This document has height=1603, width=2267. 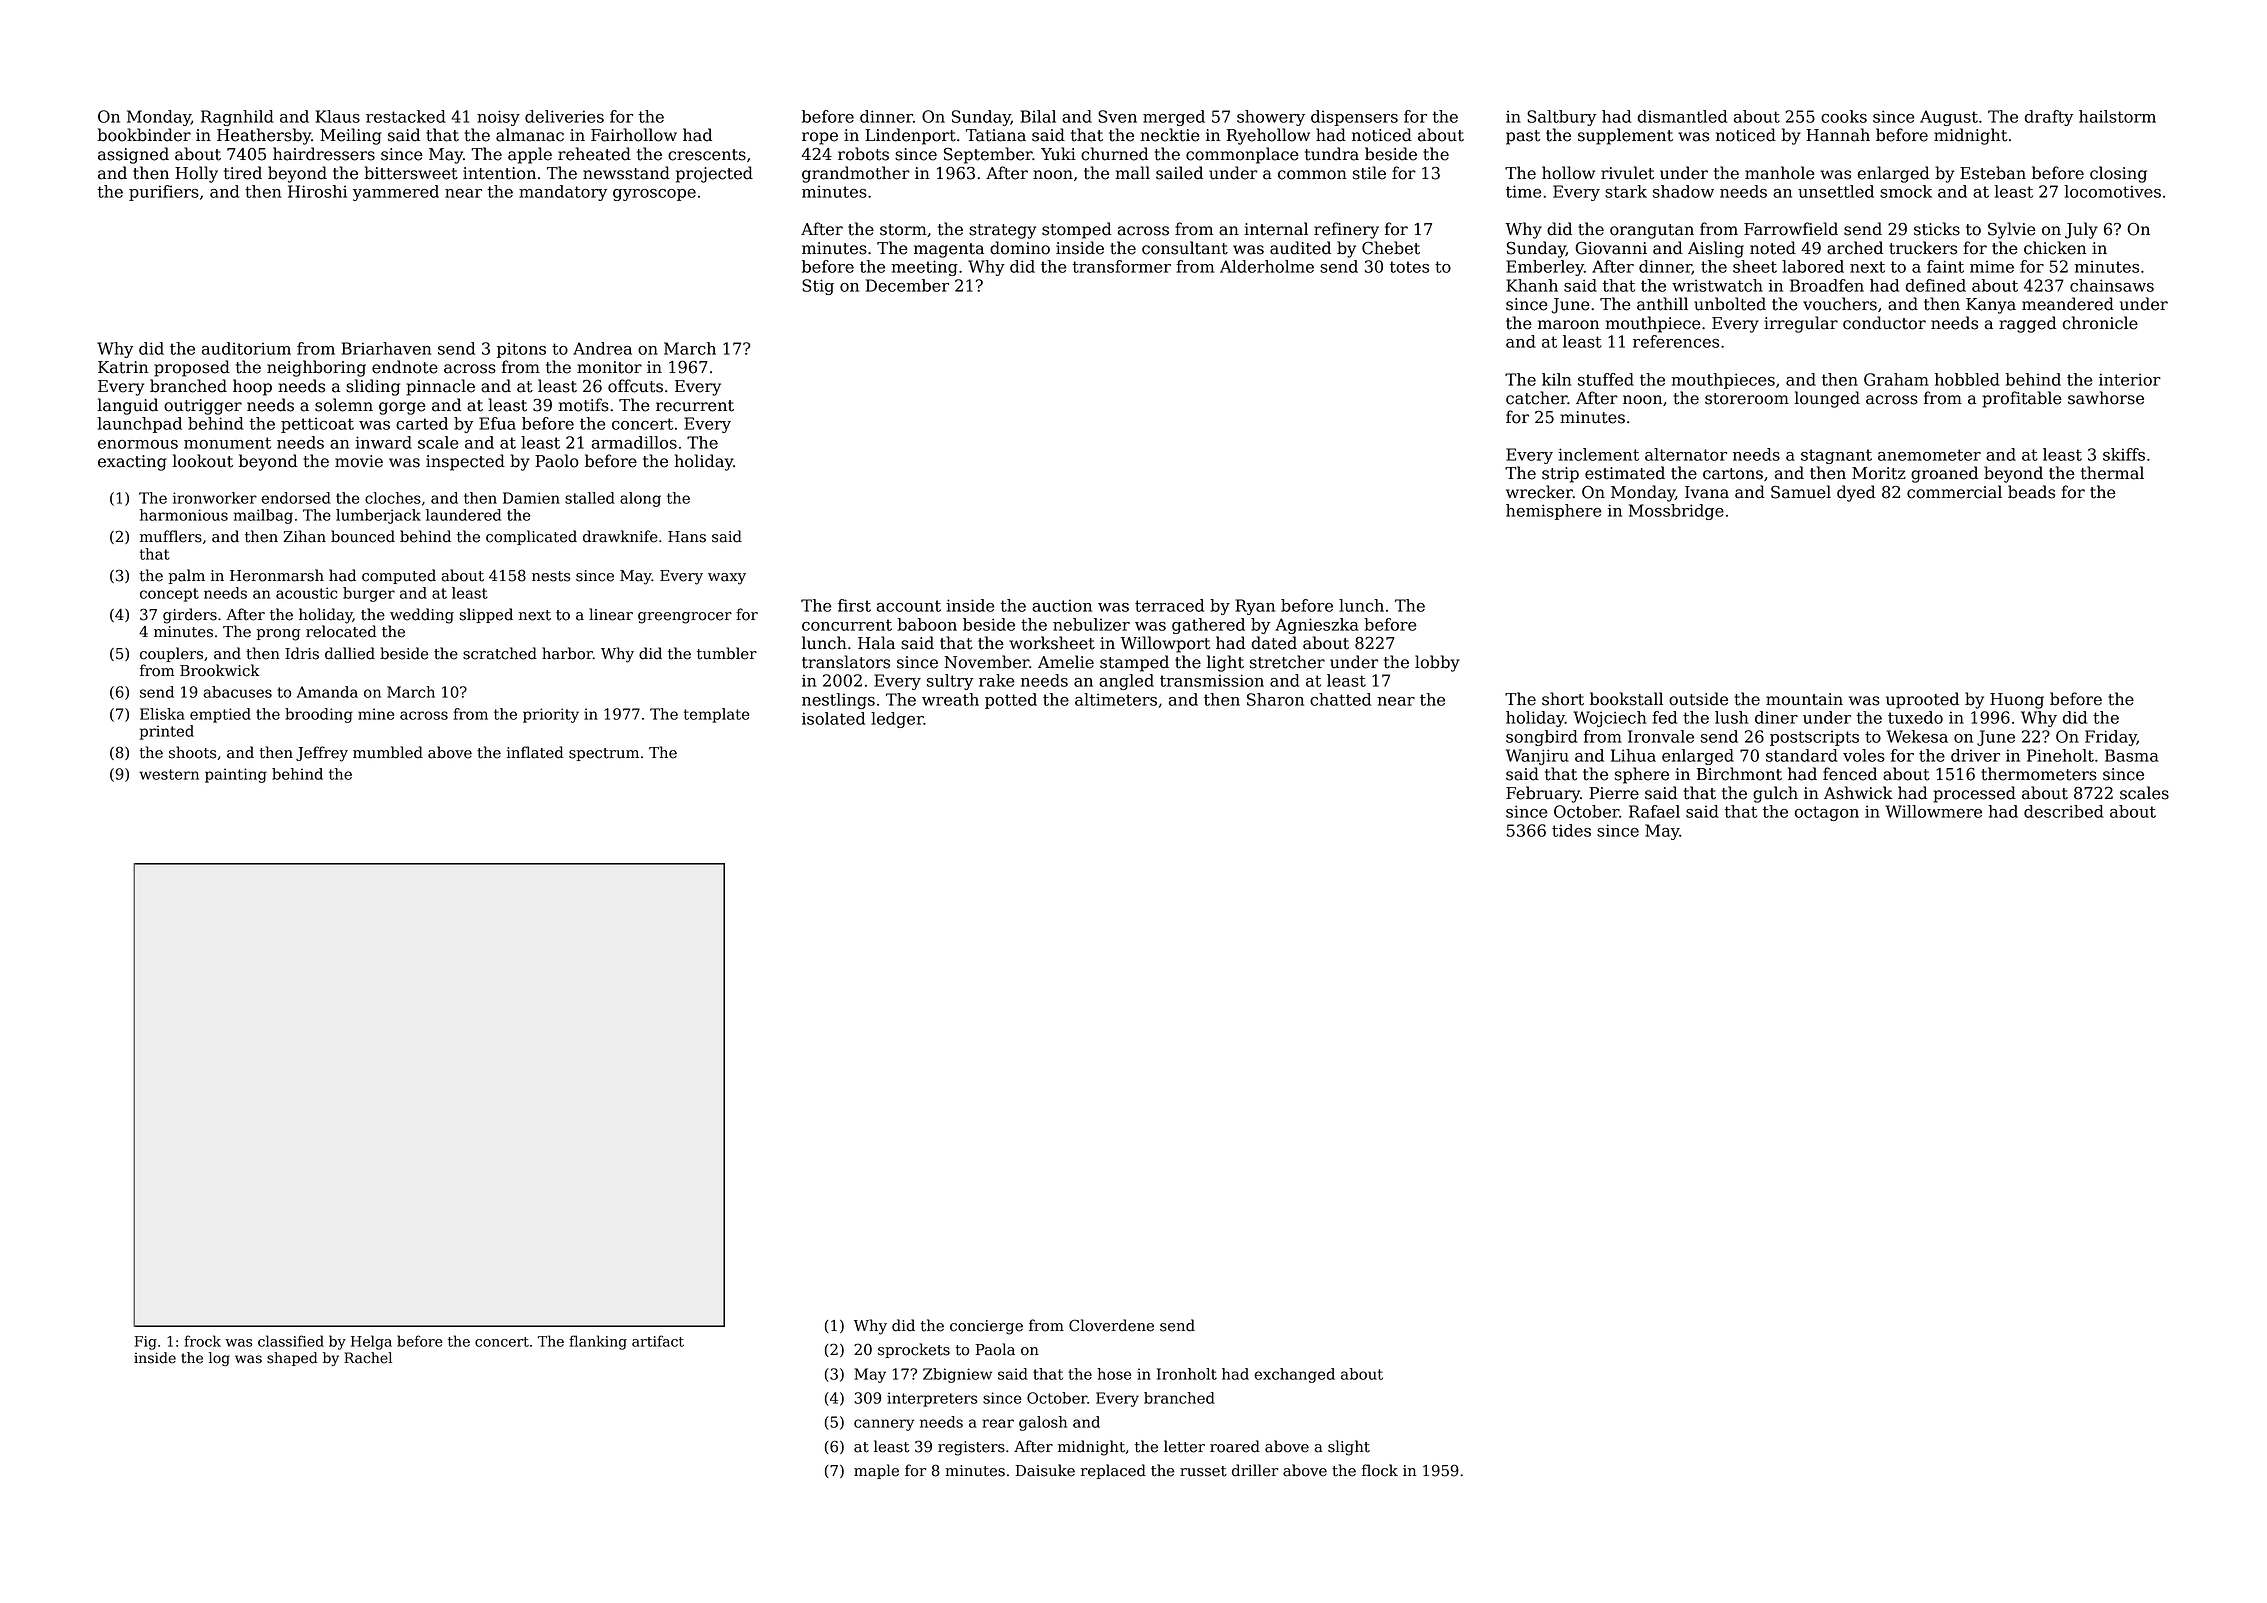 I want to click on maple, so click(x=876, y=1471).
